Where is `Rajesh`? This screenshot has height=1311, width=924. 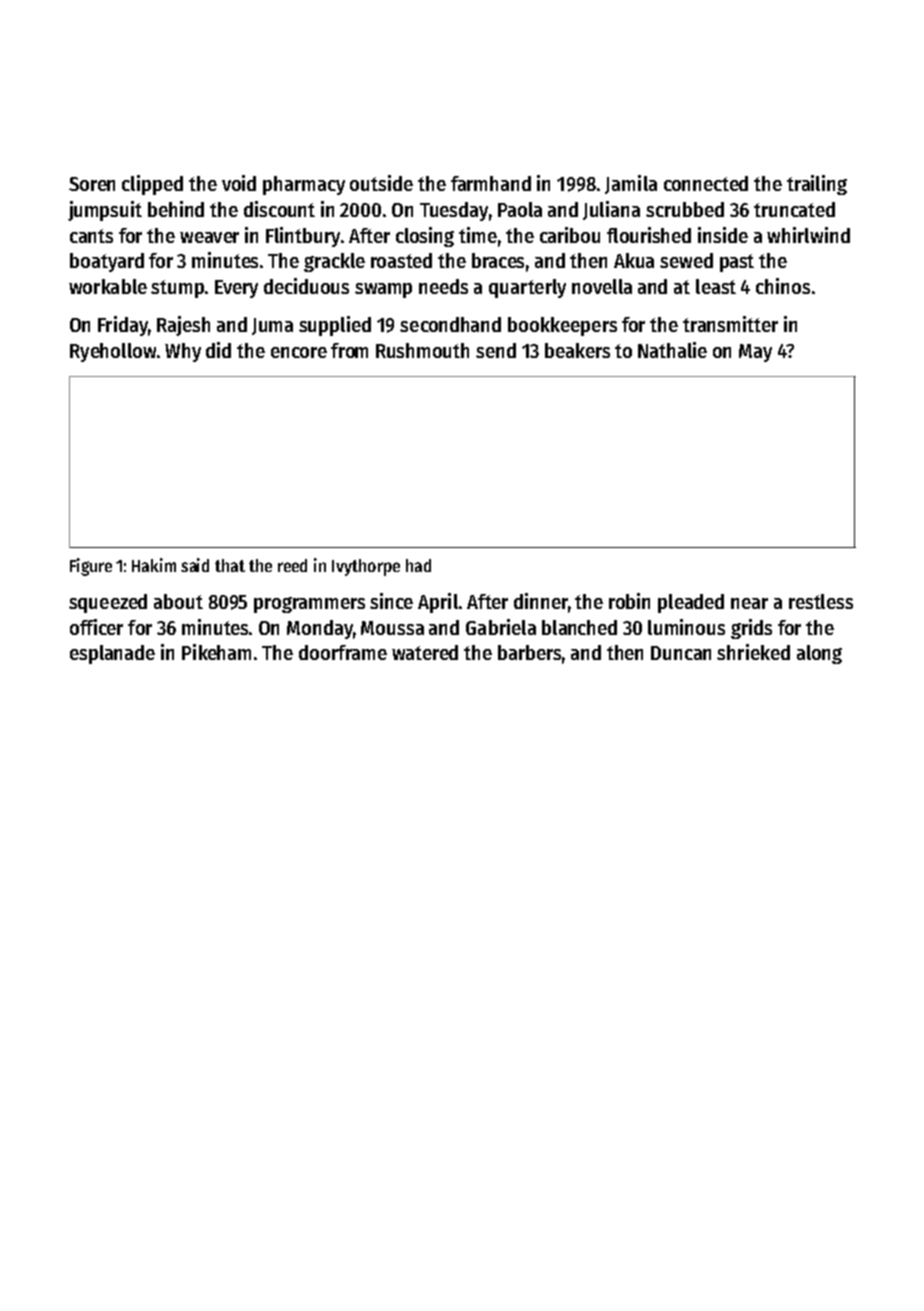 Rajesh is located at coordinates (183, 326).
